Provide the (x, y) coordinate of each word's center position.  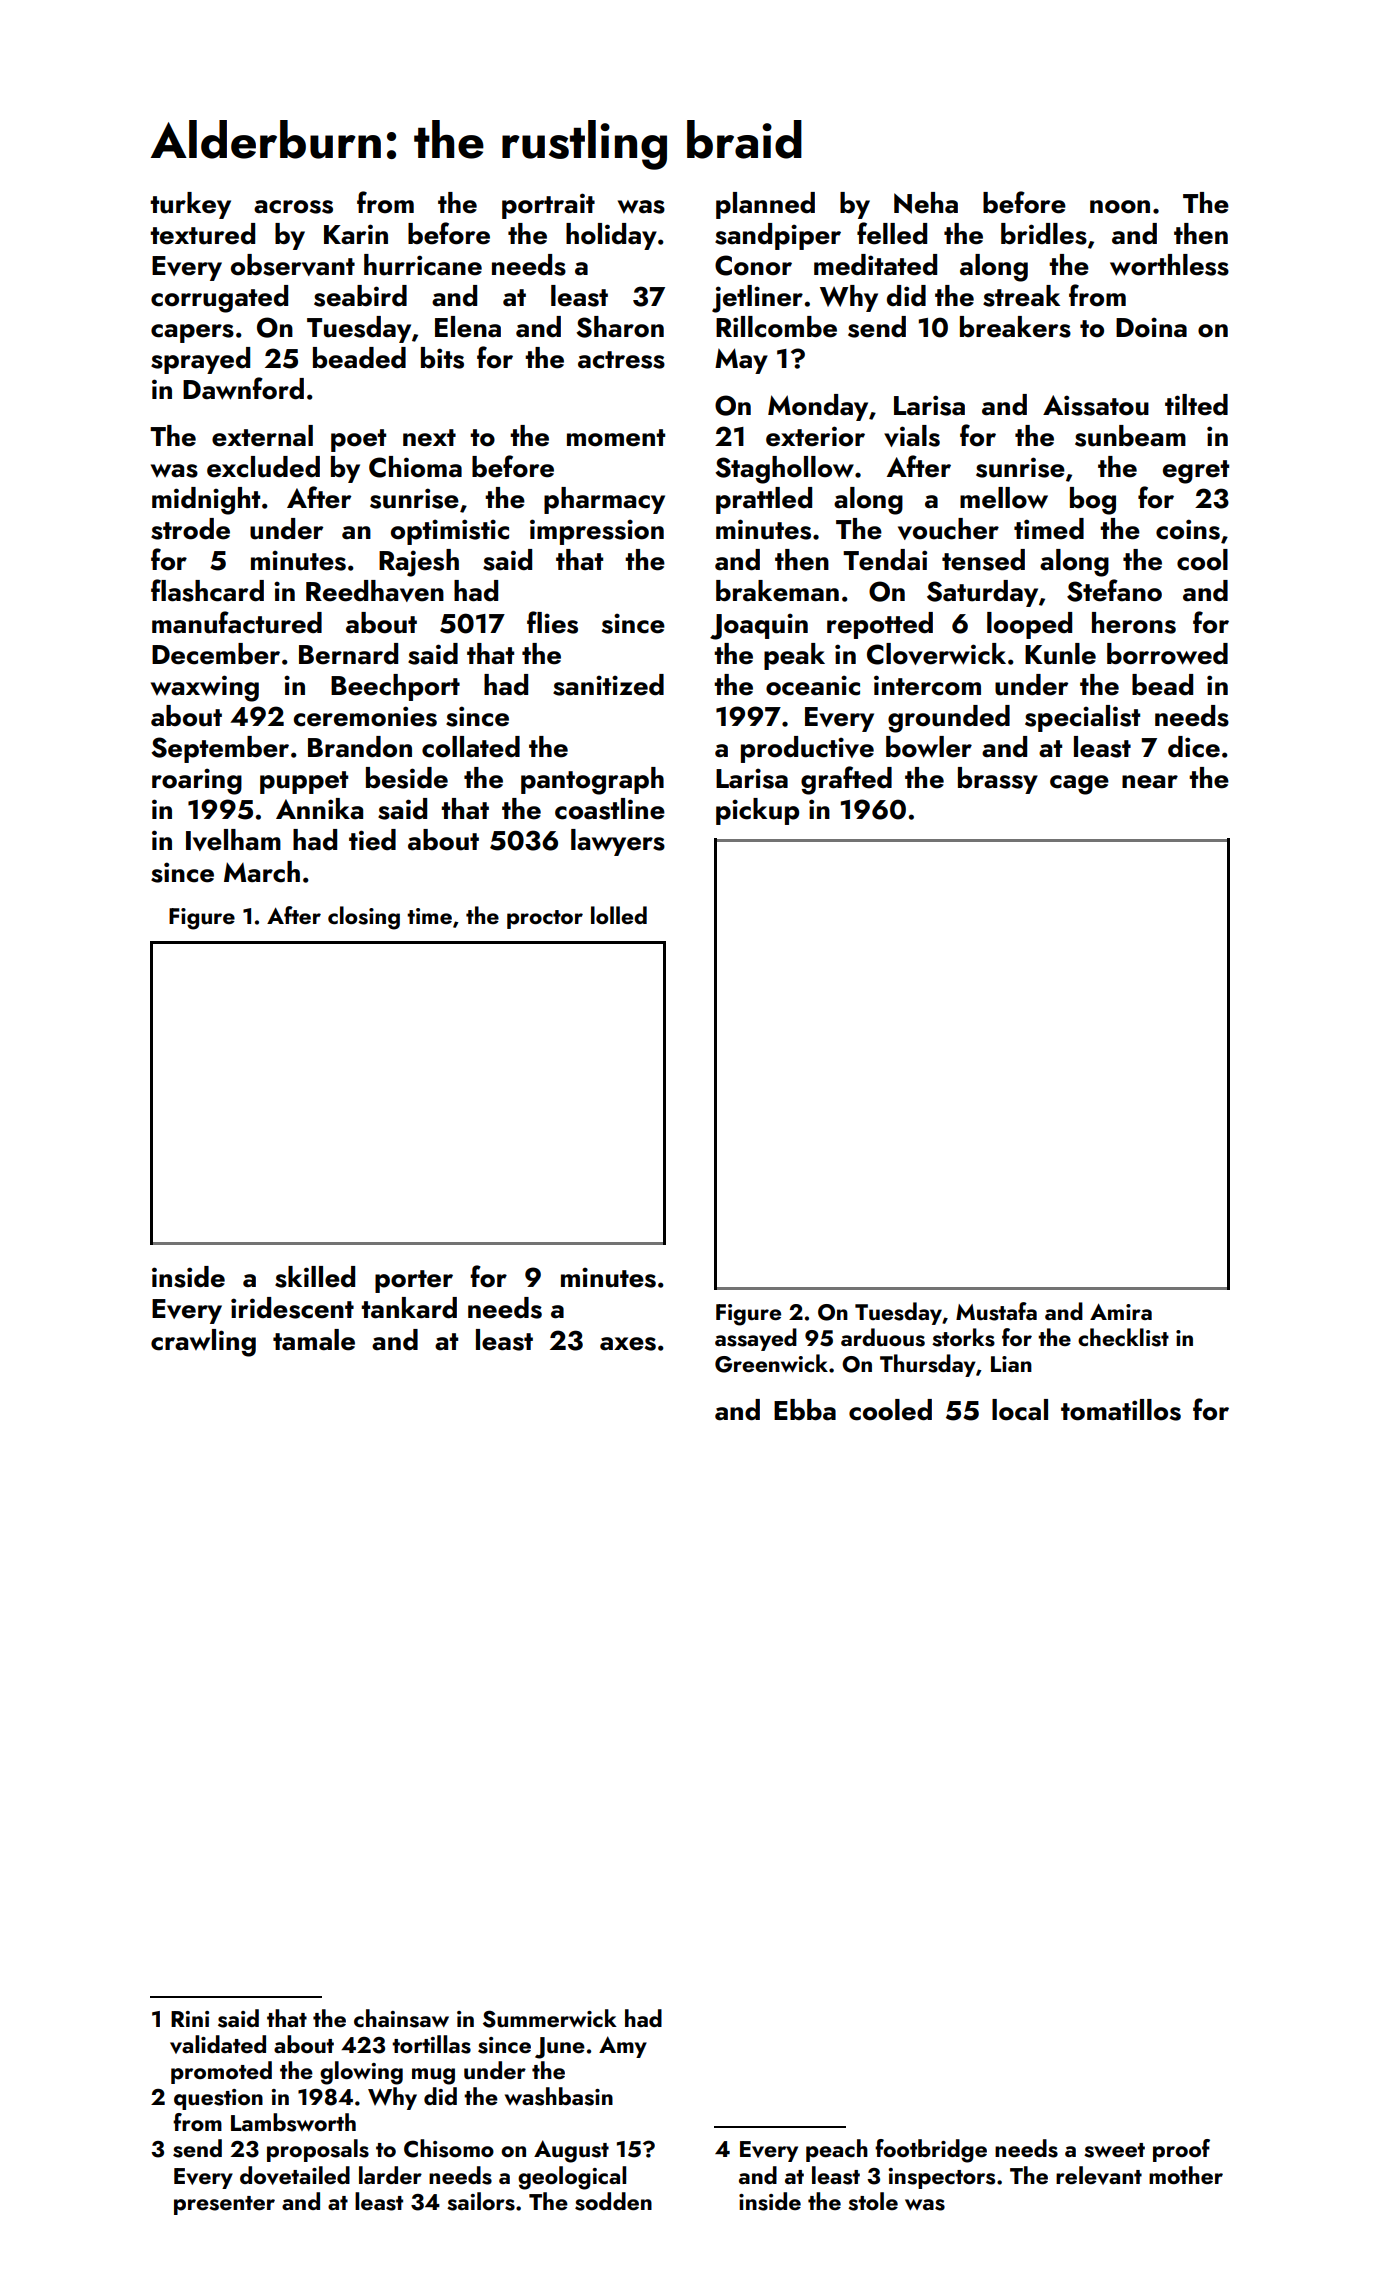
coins (1188, 529)
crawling (203, 1343)
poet (358, 440)
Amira (1121, 1312)
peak (794, 656)
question (218, 2099)
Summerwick (550, 2018)
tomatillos (1121, 1410)
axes (628, 1344)
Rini (190, 2019)
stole (873, 2201)
